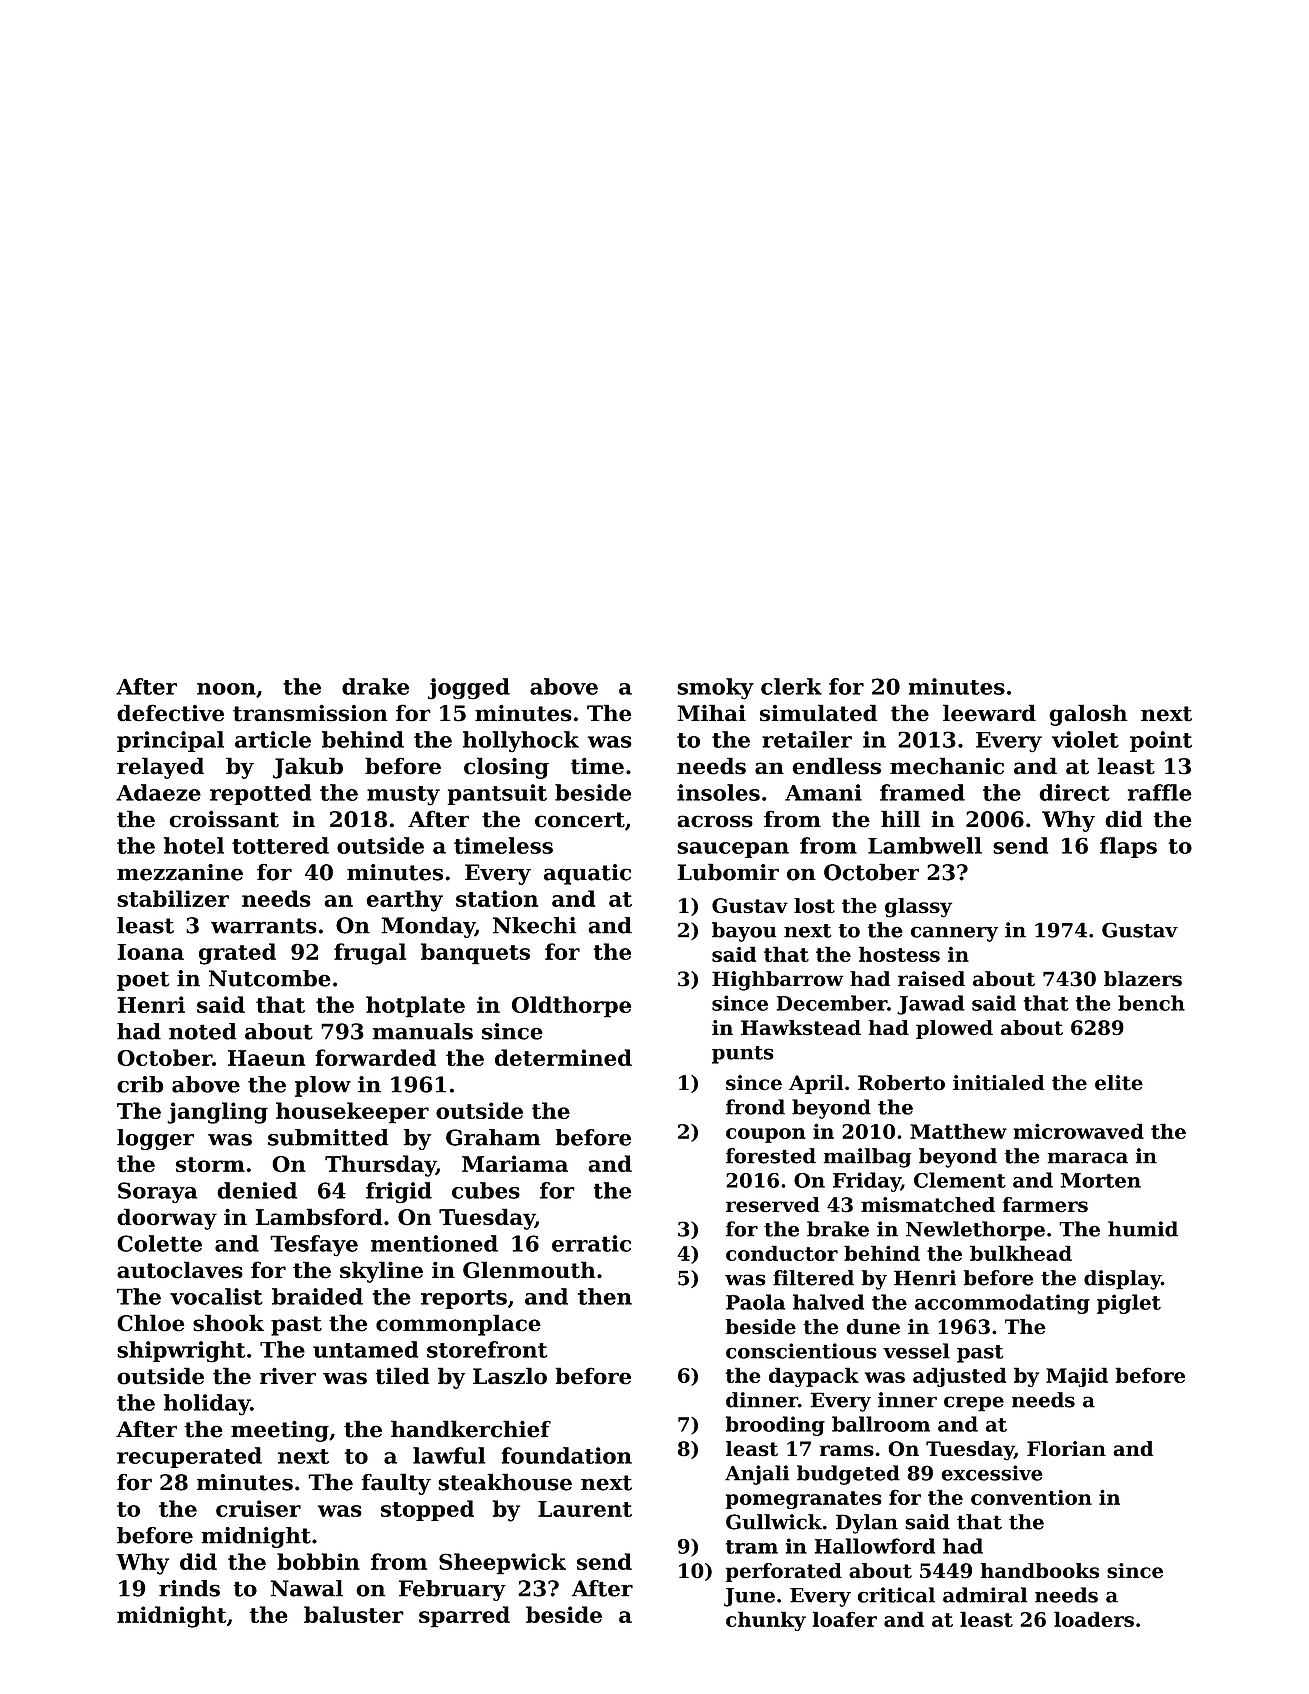 Image resolution: width=1309 pixels, height=1694 pixels. Describe the element at coordinates (947, 766) in the page. I see `mechanic` at that location.
